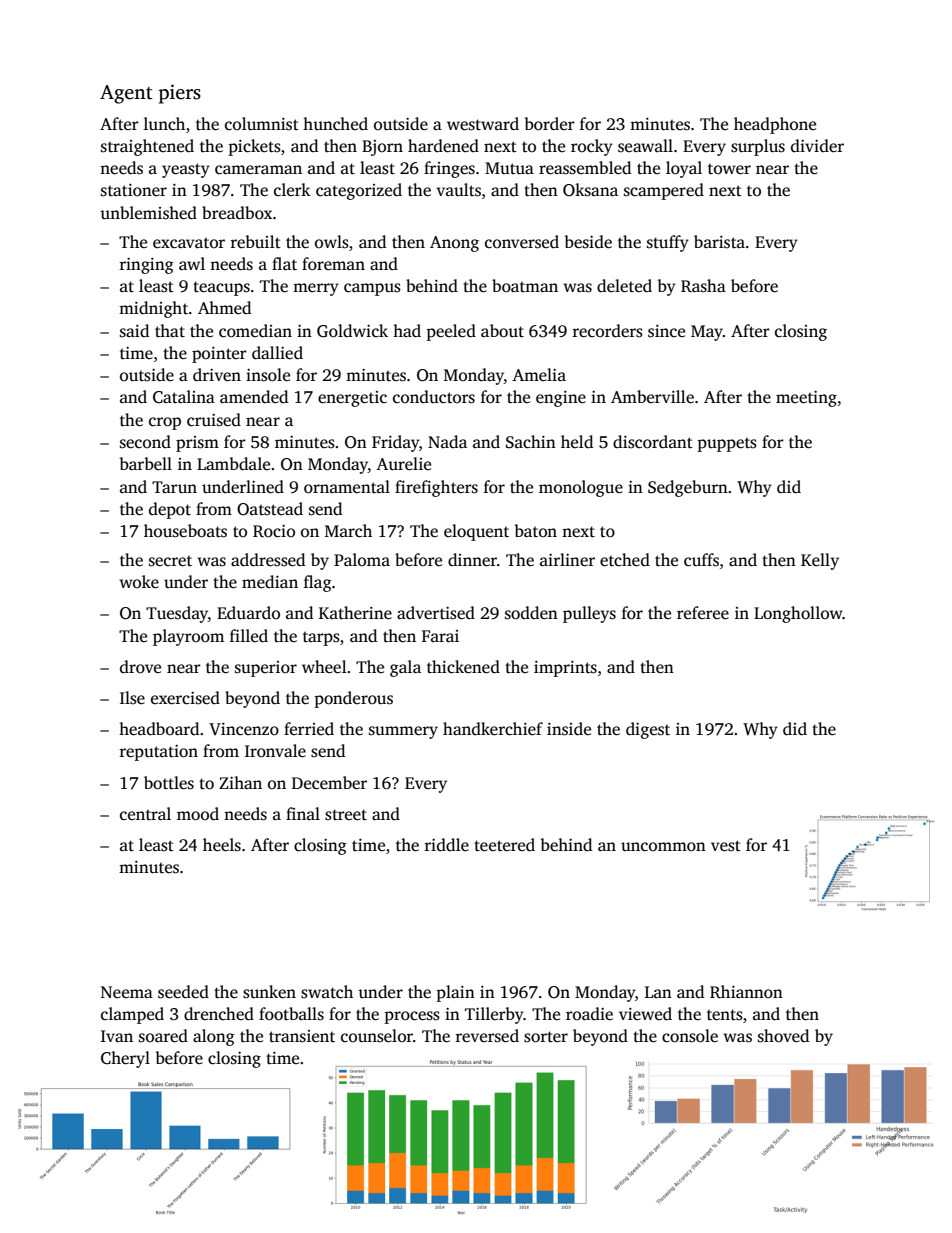 Image resolution: width=952 pixels, height=1233 pixels. Describe the element at coordinates (775, 125) in the screenshot. I see `headphone` at that location.
